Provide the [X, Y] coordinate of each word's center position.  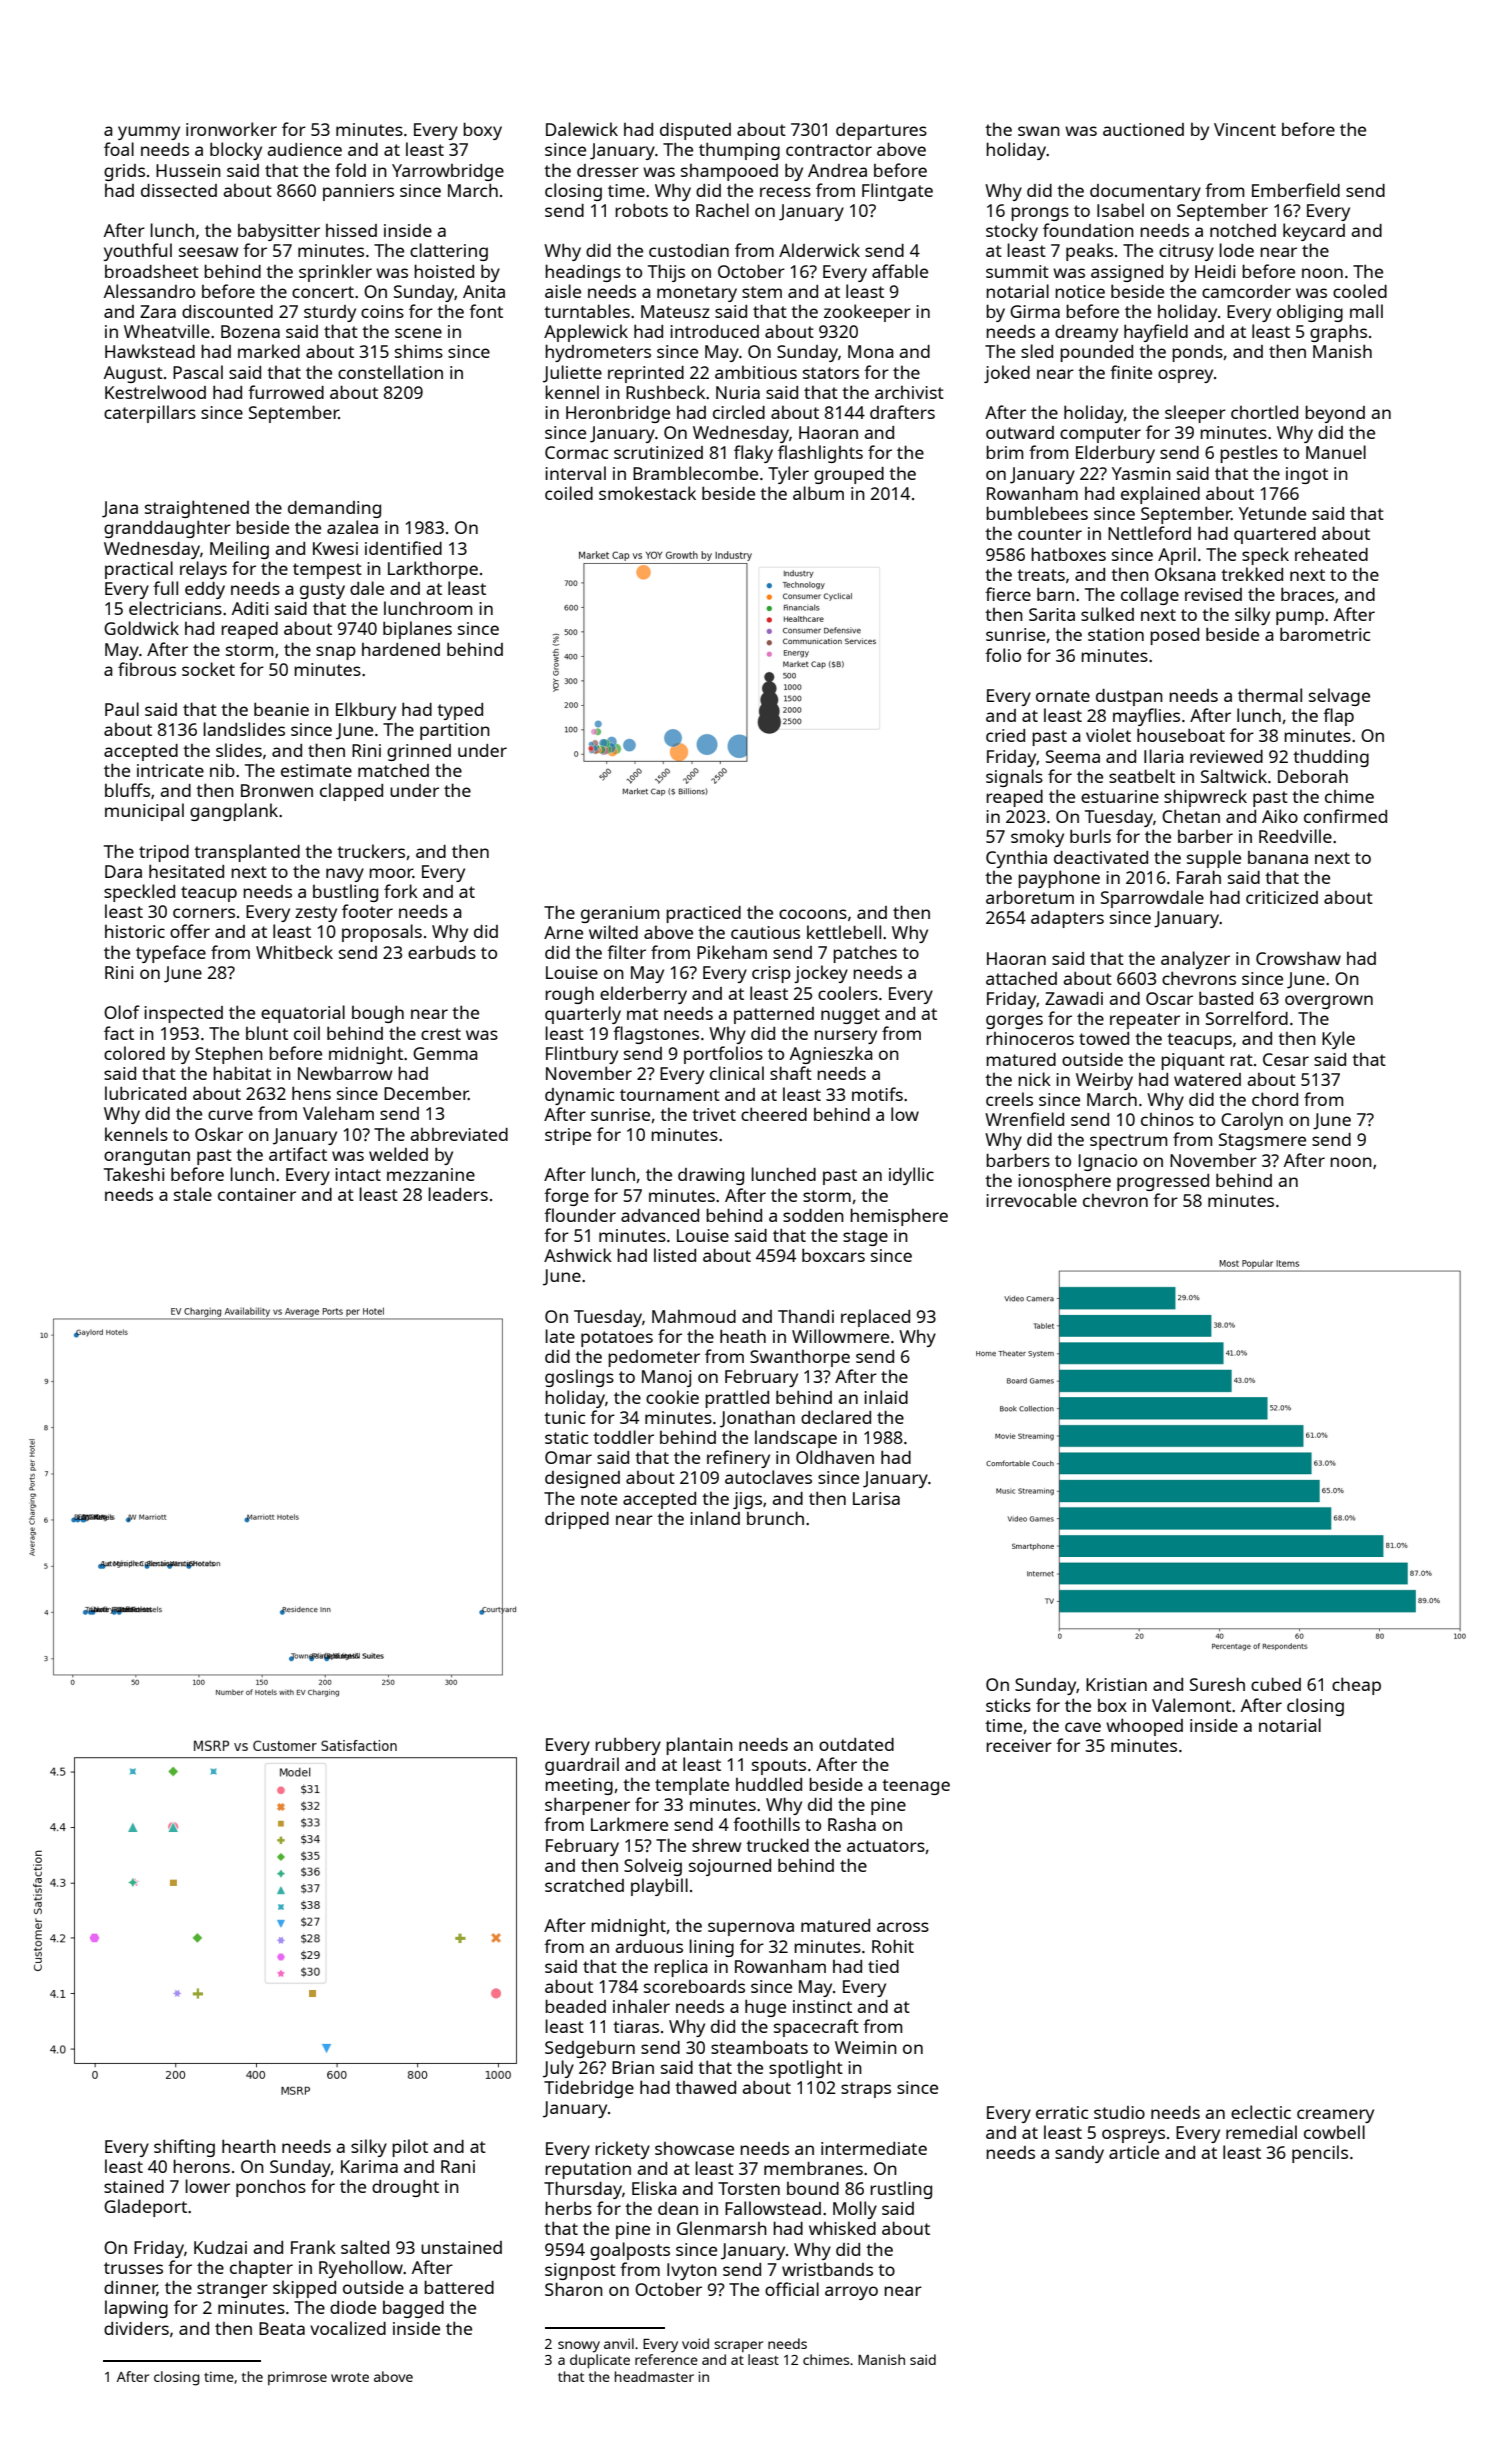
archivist [909, 392]
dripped [577, 1520]
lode [1236, 250]
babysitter [279, 232]
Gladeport [145, 2208]
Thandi [806, 1316]
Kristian [1116, 1684]
